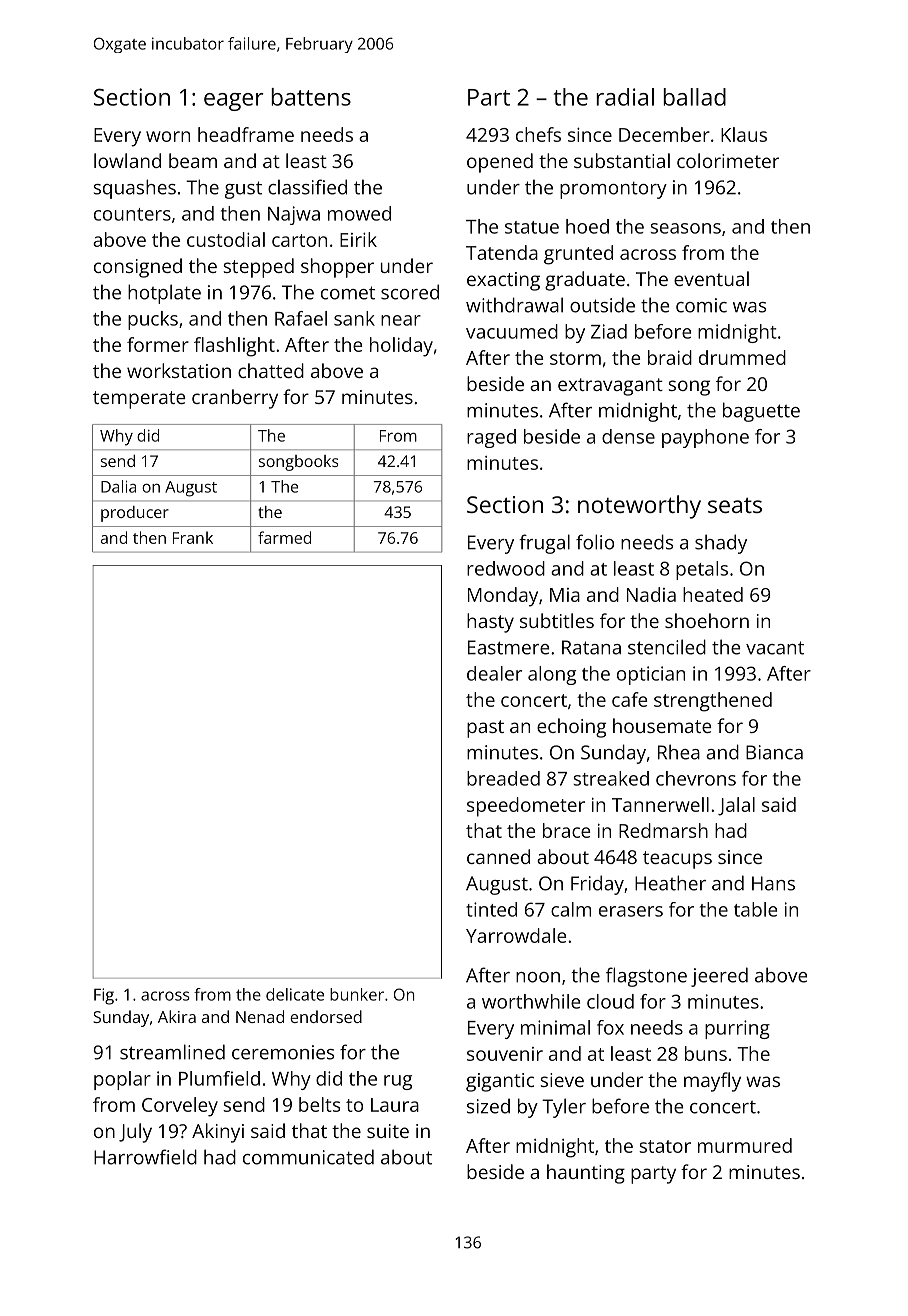 The width and height of the image is (908, 1316). What do you see at coordinates (311, 97) in the image?
I see `battens` at bounding box center [311, 97].
